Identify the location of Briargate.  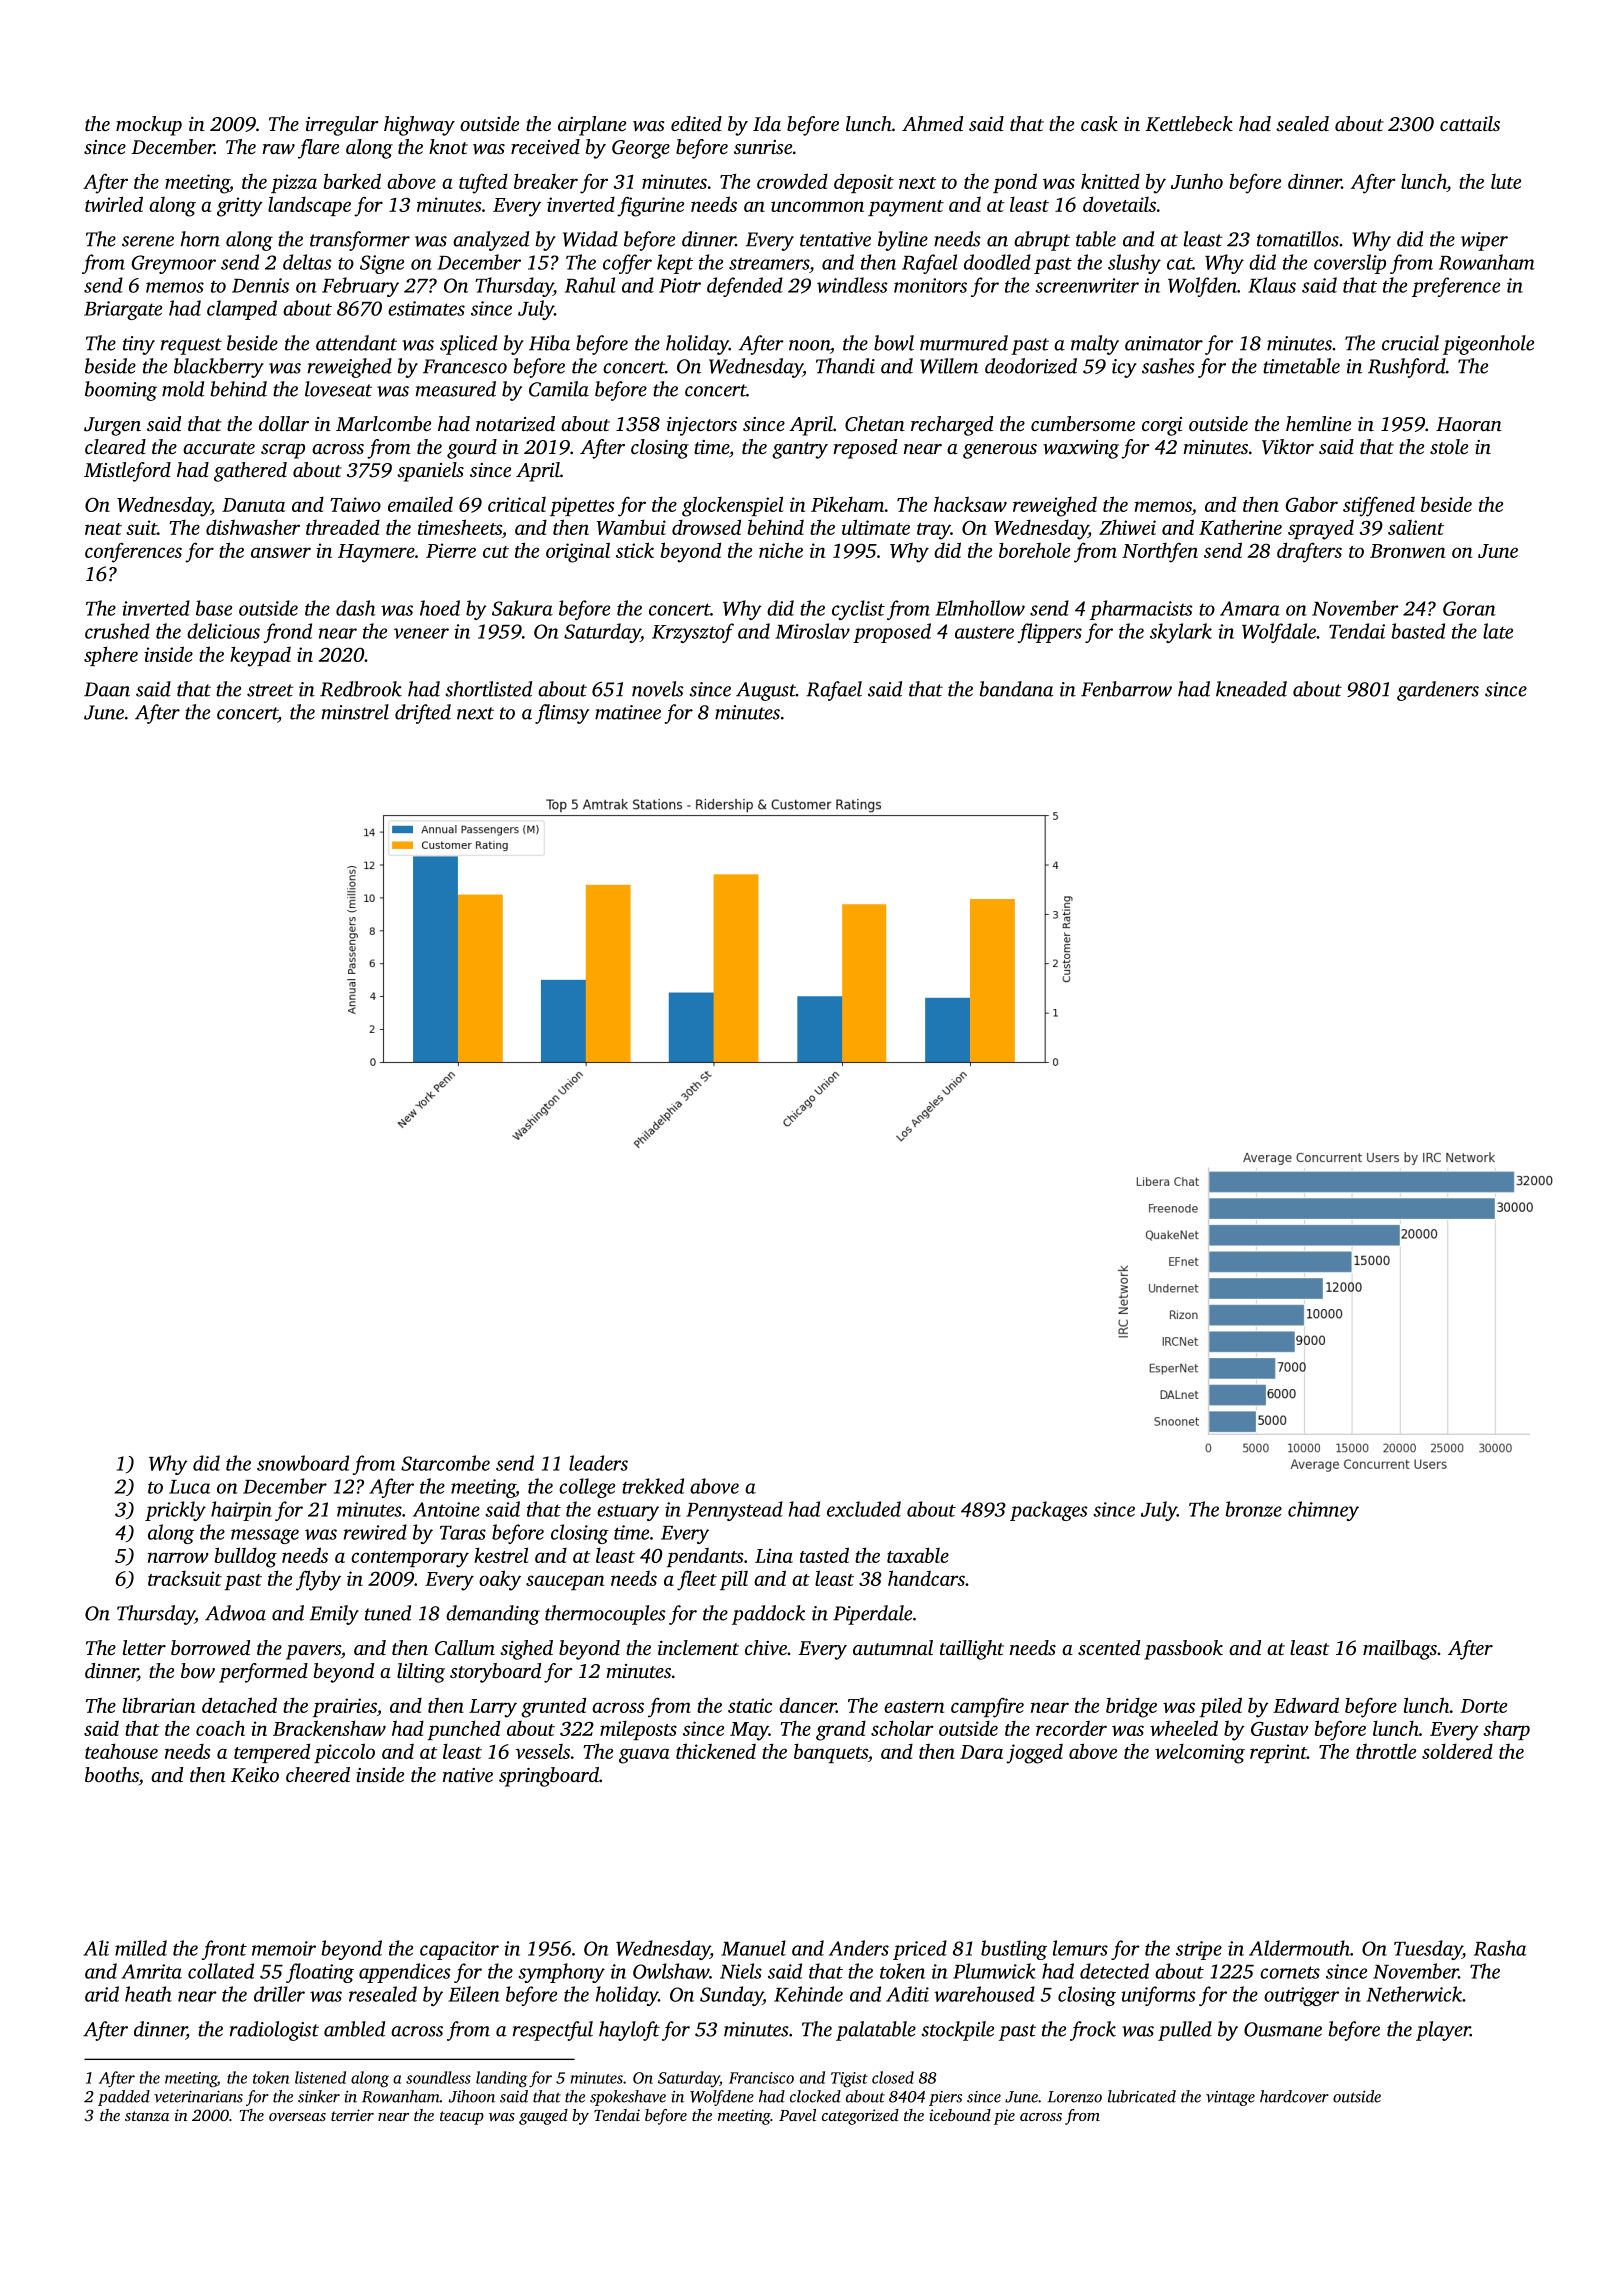
(123, 310).
